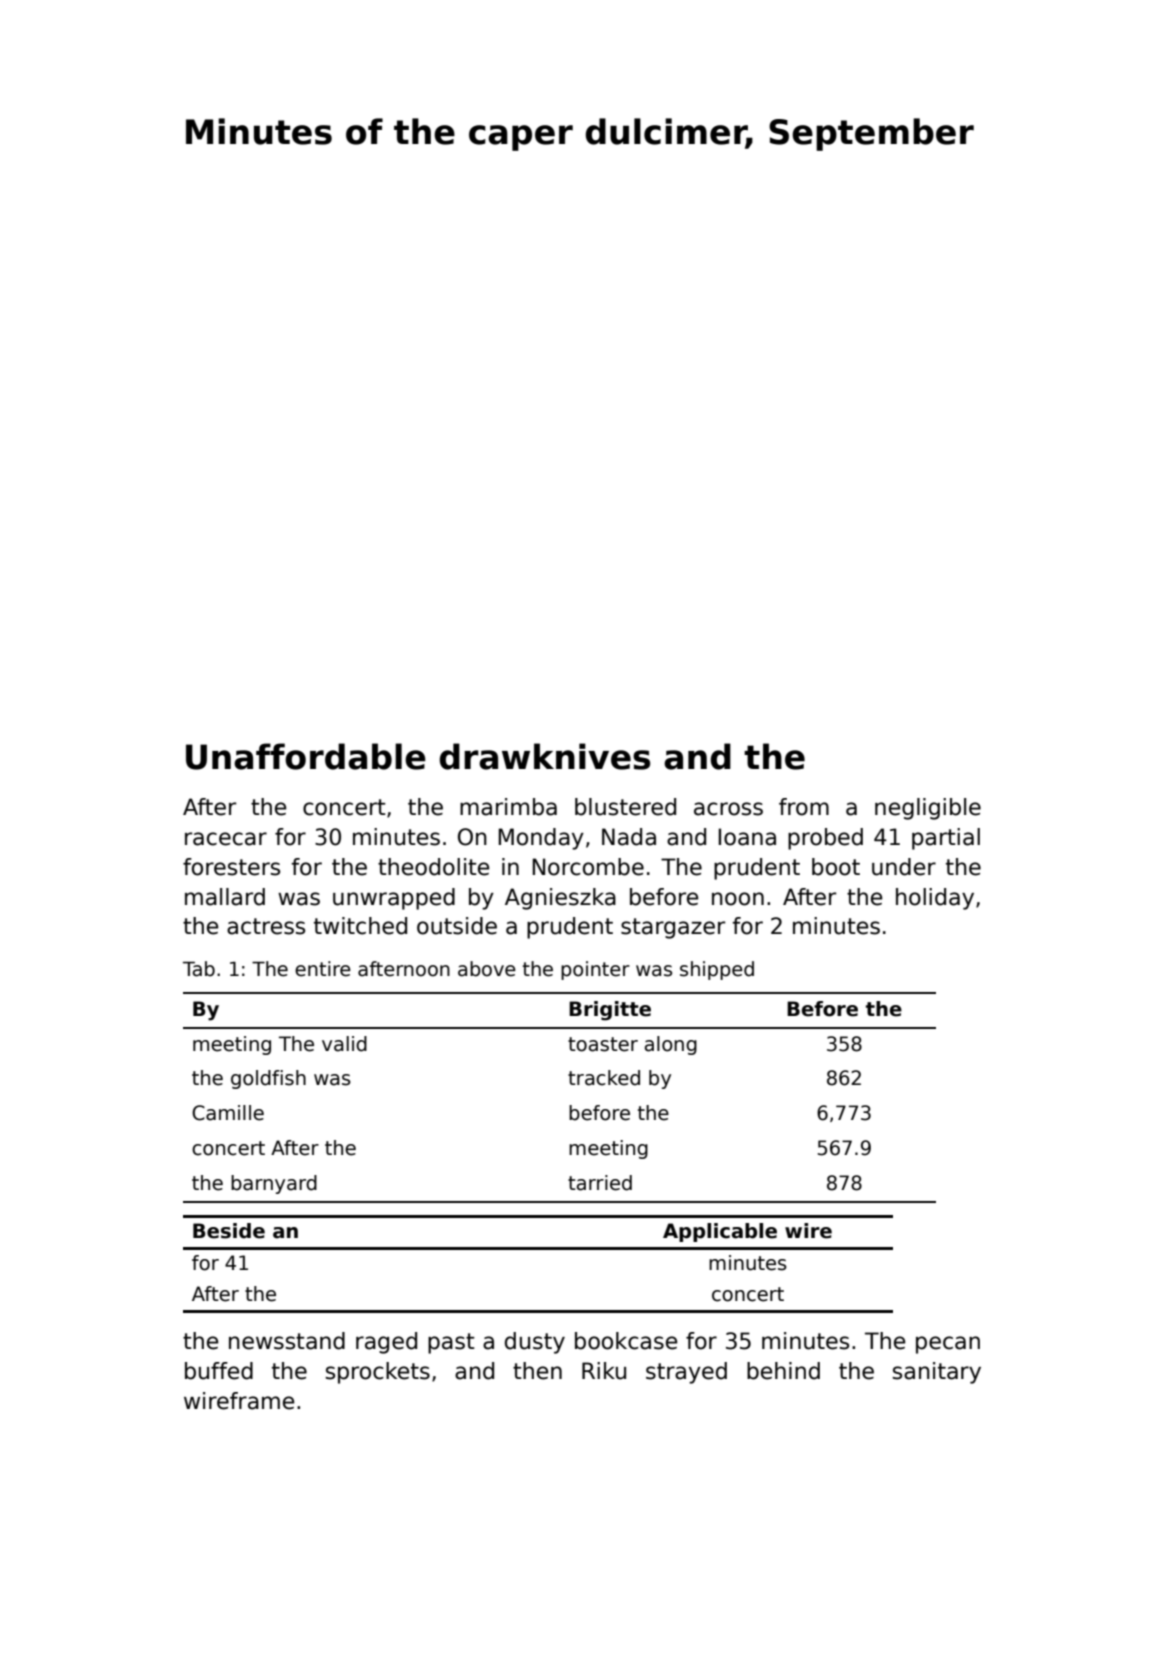  What do you see at coordinates (673, 928) in the image?
I see `stargazer` at bounding box center [673, 928].
